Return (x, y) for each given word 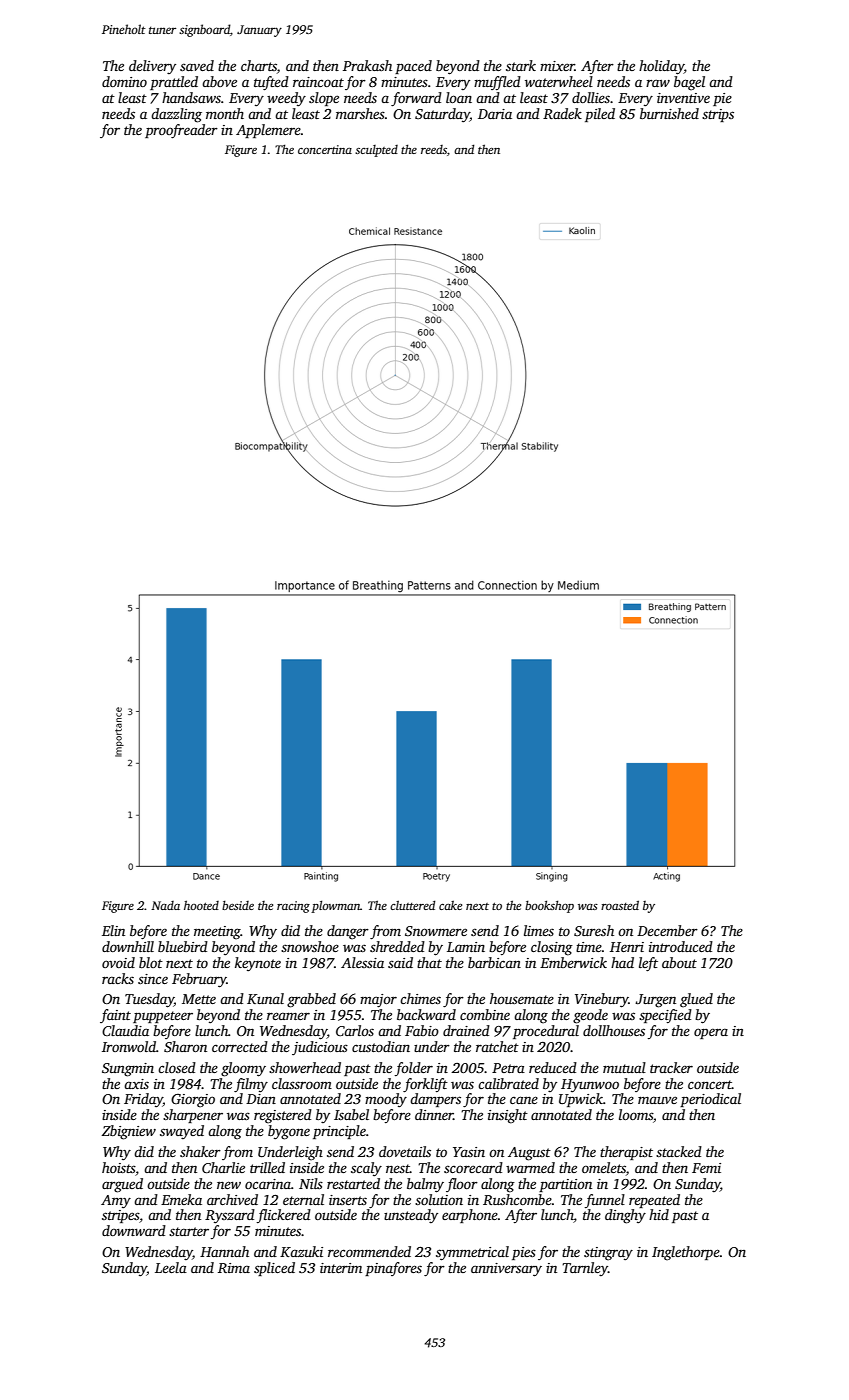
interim (341, 1268)
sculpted (376, 151)
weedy (286, 99)
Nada (165, 905)
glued (696, 1000)
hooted (201, 905)
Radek (562, 113)
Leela (171, 1267)
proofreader (181, 131)
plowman (335, 906)
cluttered (413, 905)
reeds (434, 149)
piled (600, 115)
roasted (620, 905)
